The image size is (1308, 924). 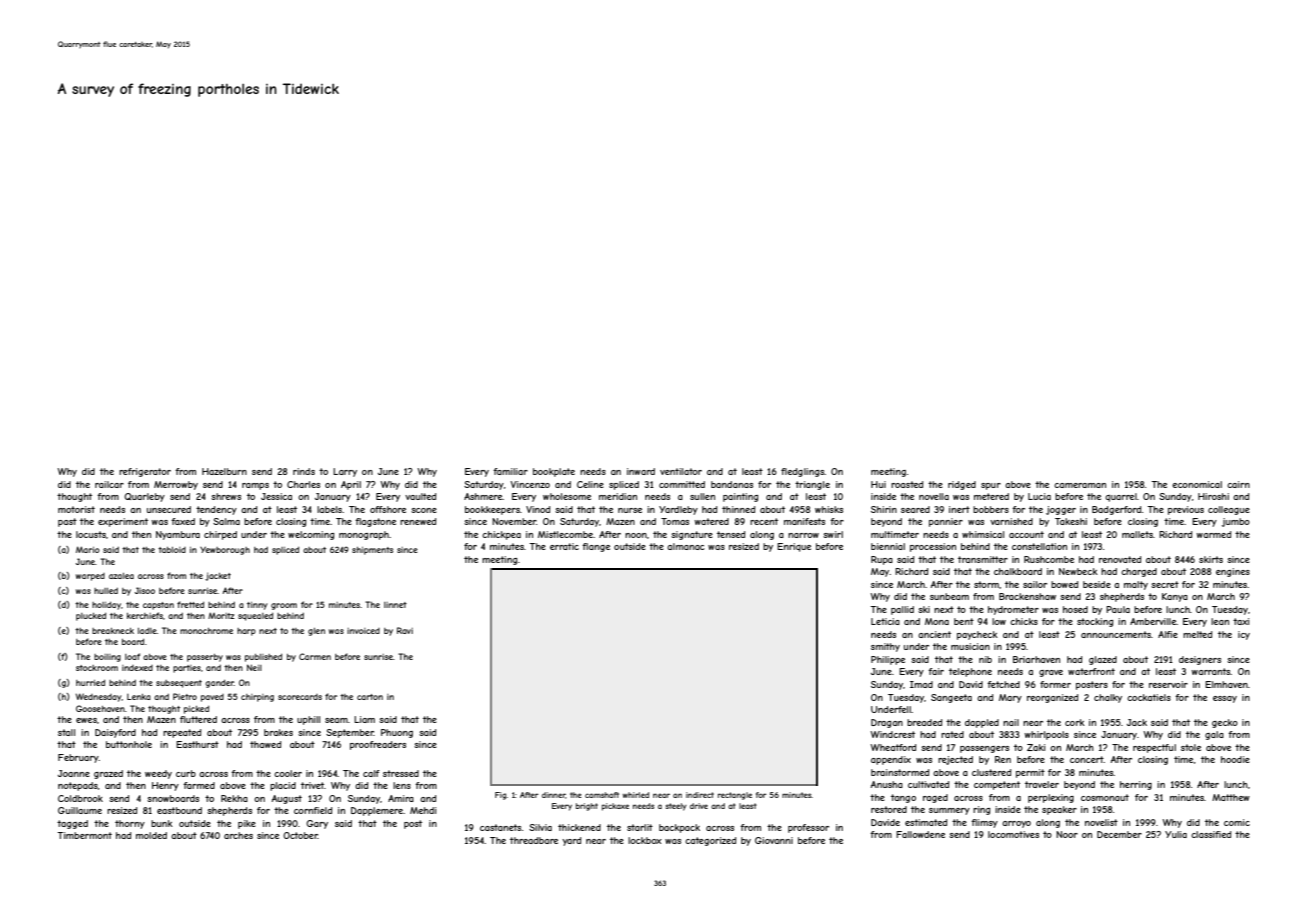 What do you see at coordinates (91, 616) in the screenshot?
I see `plucked` at bounding box center [91, 616].
